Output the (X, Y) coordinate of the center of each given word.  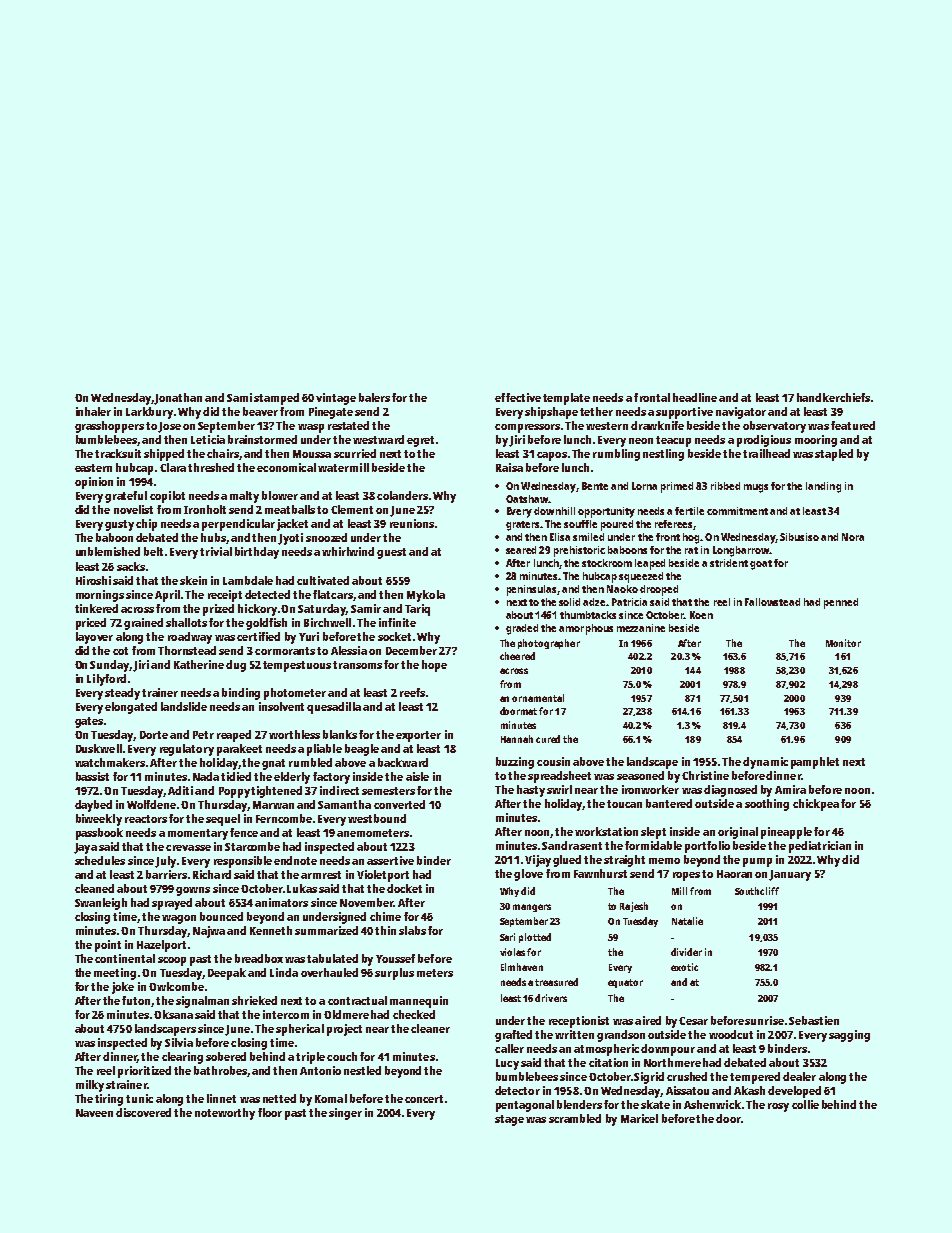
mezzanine (641, 628)
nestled (362, 1070)
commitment (737, 511)
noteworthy (225, 1114)
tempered (755, 1078)
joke (123, 988)
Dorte (154, 735)
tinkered (96, 608)
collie (805, 1104)
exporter (418, 736)
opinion (94, 483)
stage (509, 1120)
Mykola (426, 596)
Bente (595, 486)
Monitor (843, 643)
